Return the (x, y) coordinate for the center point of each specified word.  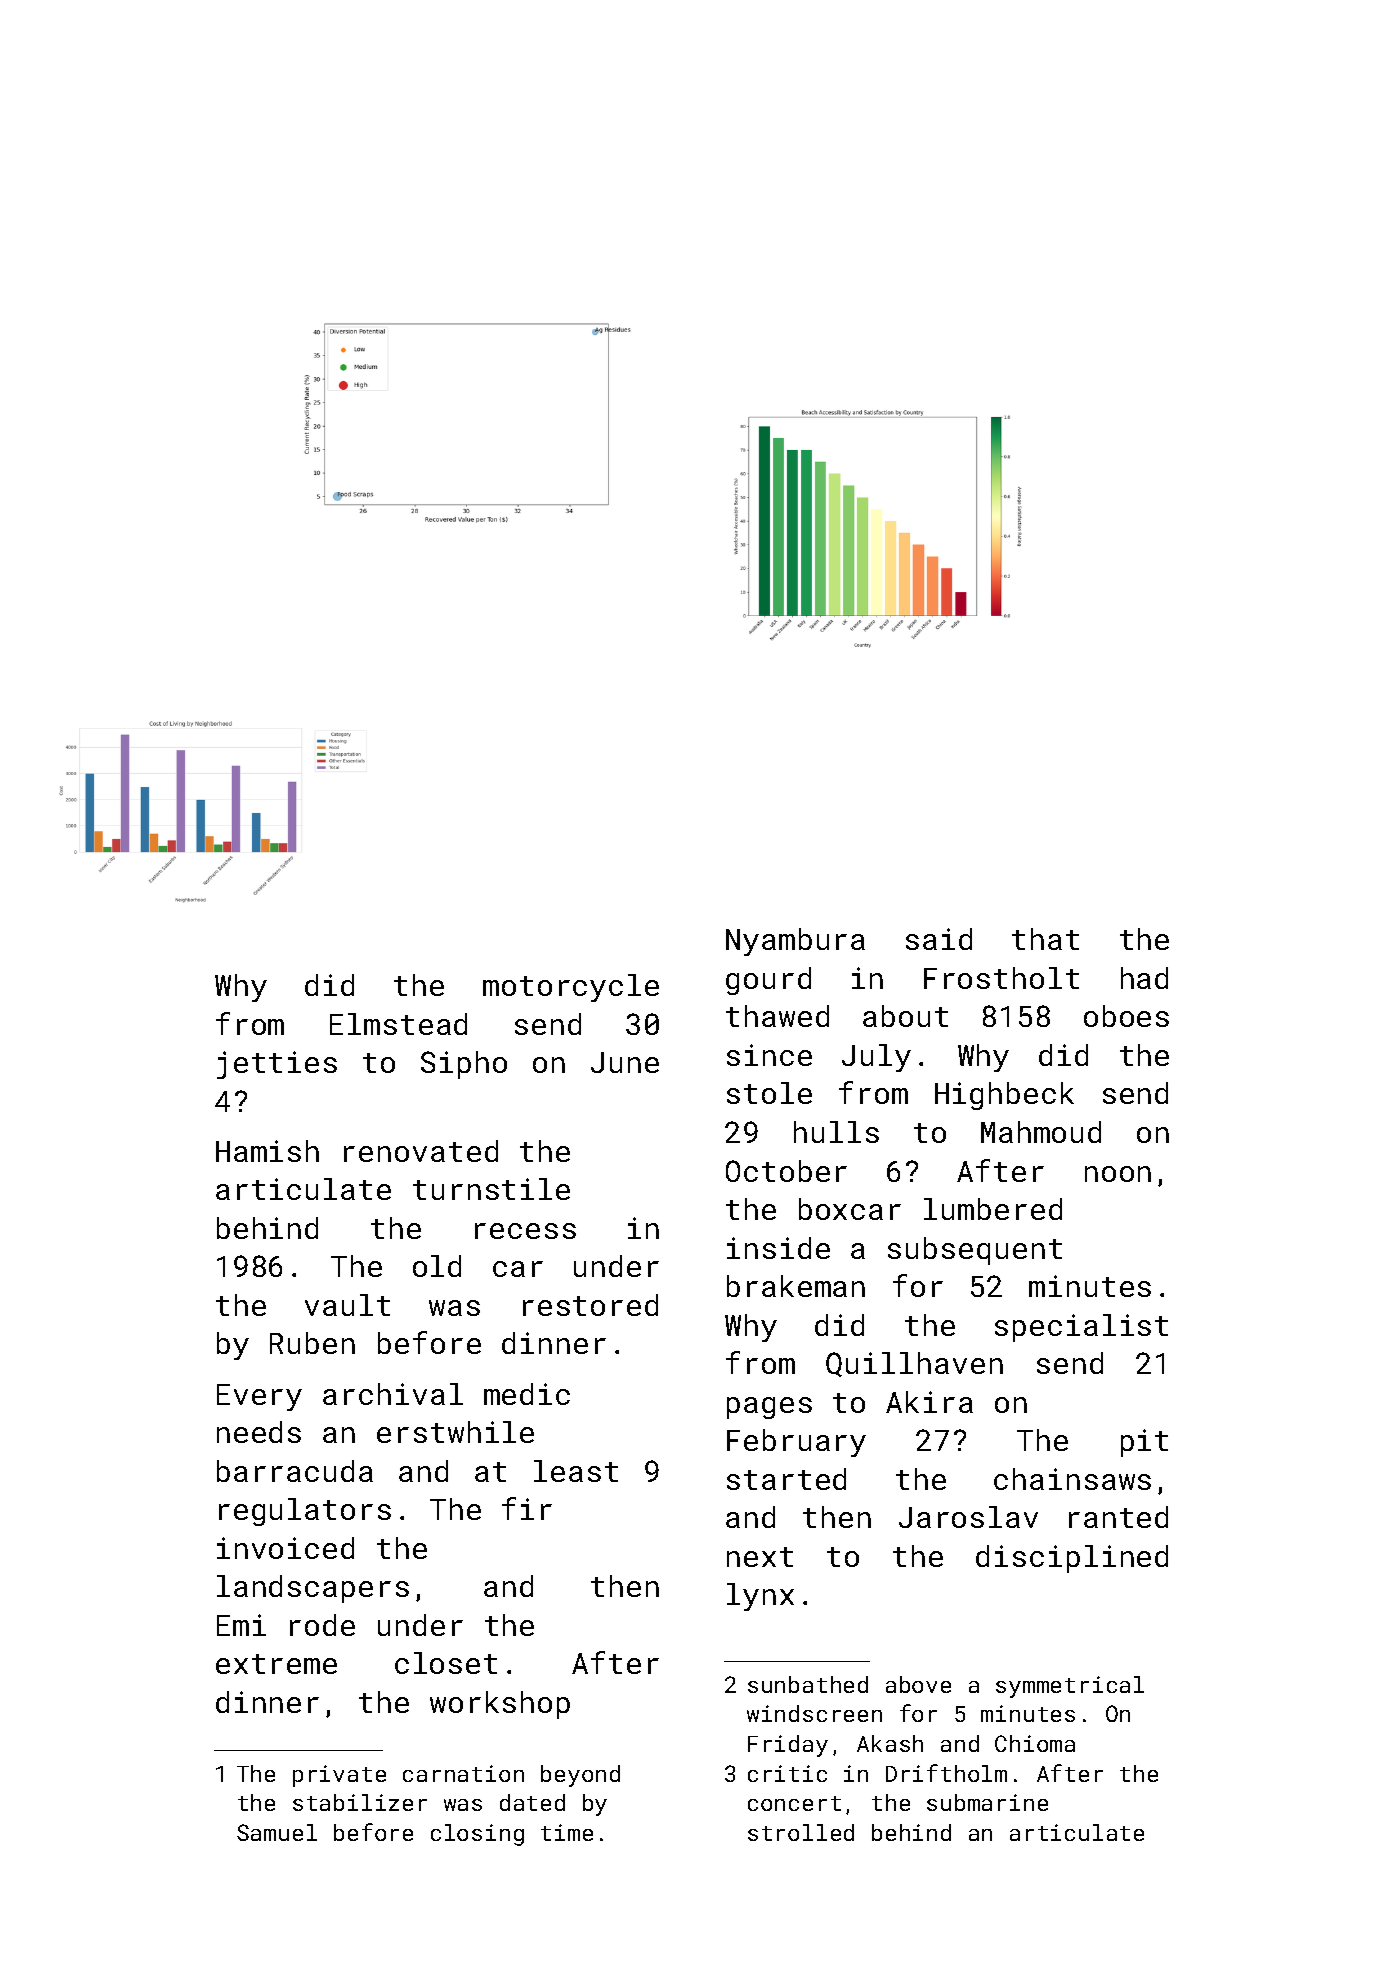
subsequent (975, 1251)
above (918, 1684)
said (939, 939)
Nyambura (795, 942)
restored (590, 1305)
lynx (760, 1597)
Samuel (277, 1832)
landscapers (313, 1589)
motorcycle (571, 988)
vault (347, 1305)
